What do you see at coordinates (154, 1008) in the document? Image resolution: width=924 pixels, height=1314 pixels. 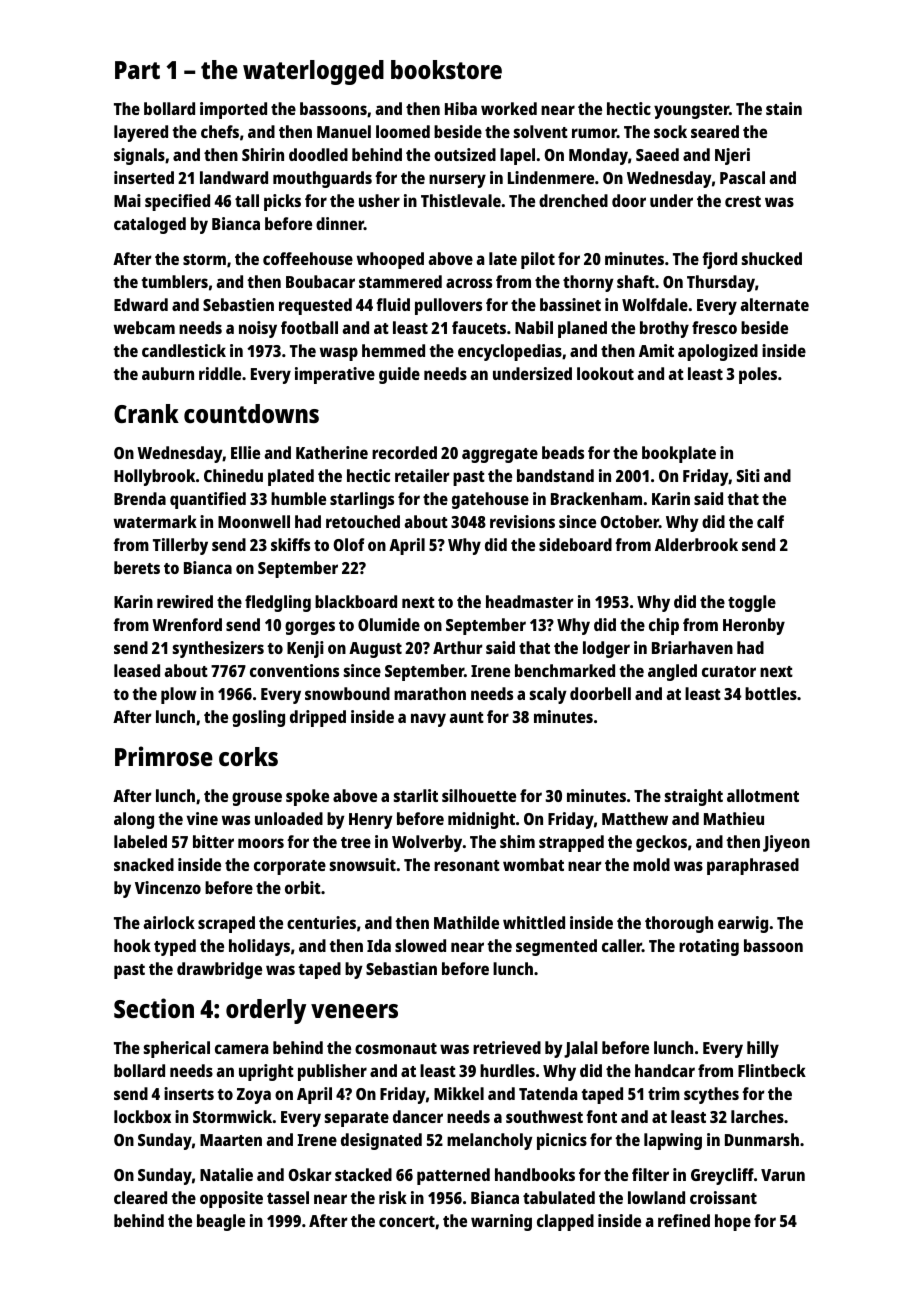 I see `Section` at bounding box center [154, 1008].
